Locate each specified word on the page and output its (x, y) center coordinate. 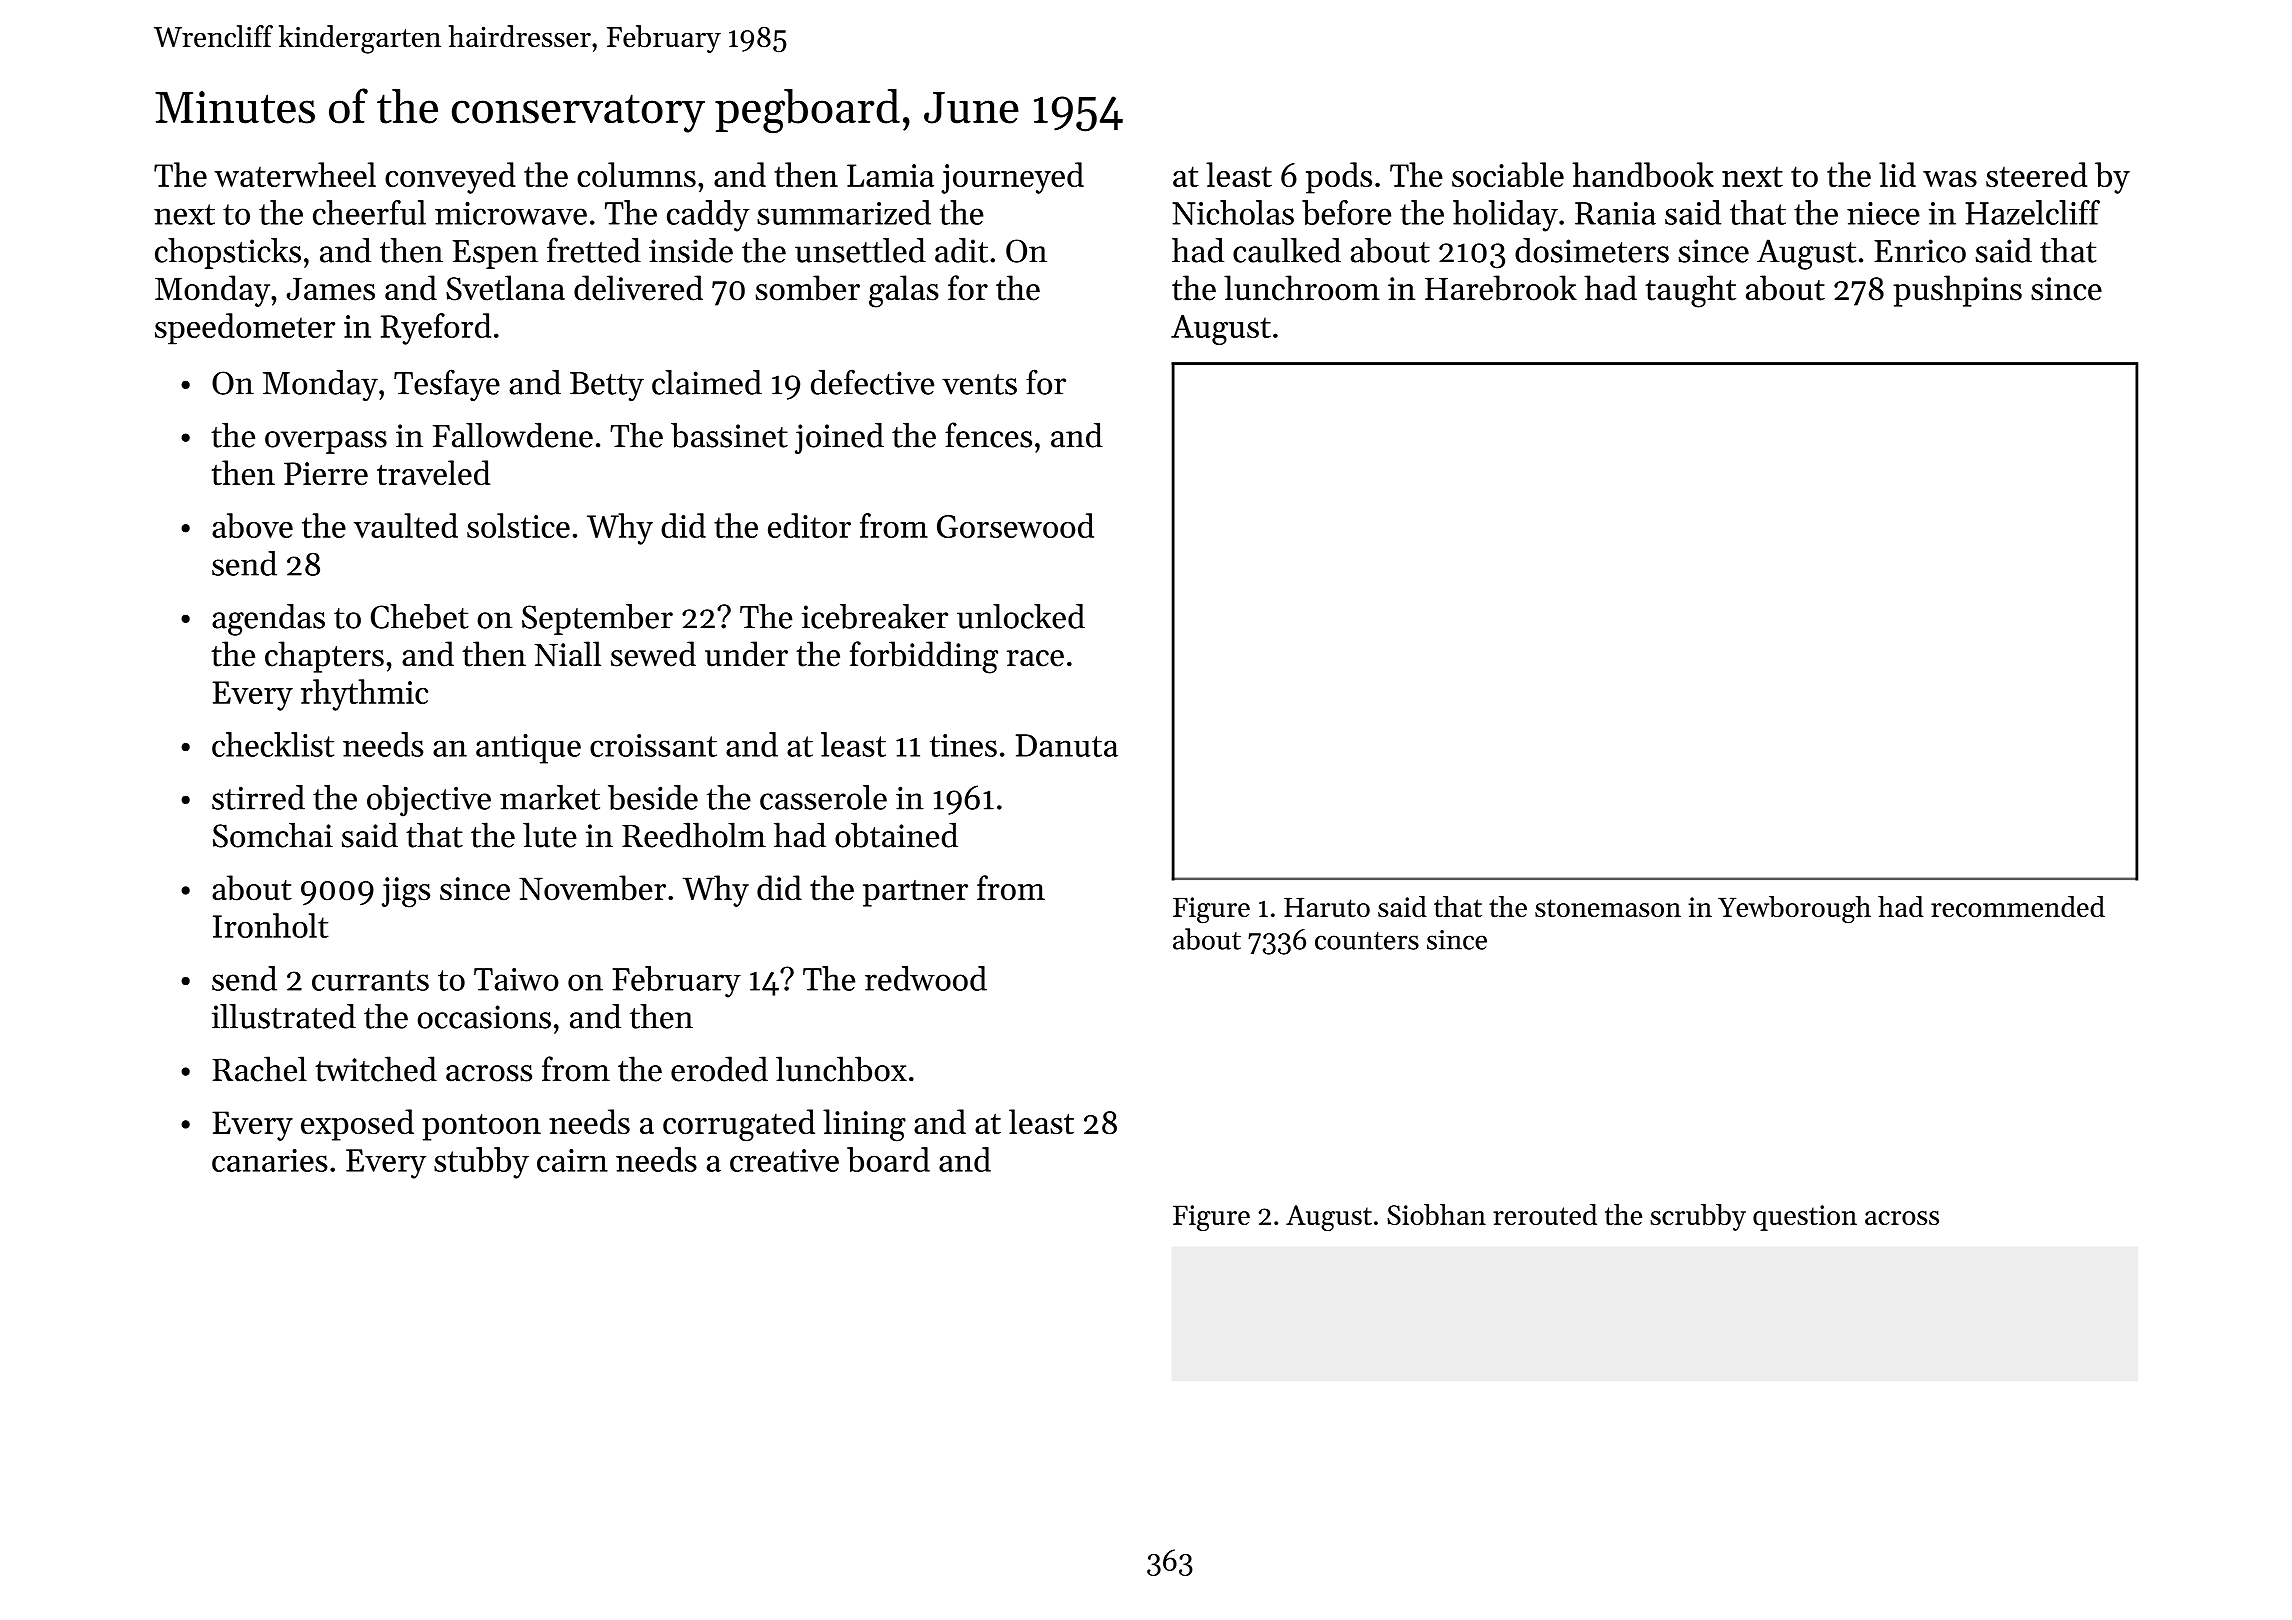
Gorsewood (1015, 525)
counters (1367, 941)
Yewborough (1794, 910)
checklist (273, 744)
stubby (481, 1163)
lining (864, 1125)
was (1950, 179)
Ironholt (271, 925)
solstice (518, 525)
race (1035, 658)
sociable (1508, 174)
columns (636, 174)
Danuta (1067, 745)
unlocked (1021, 616)
